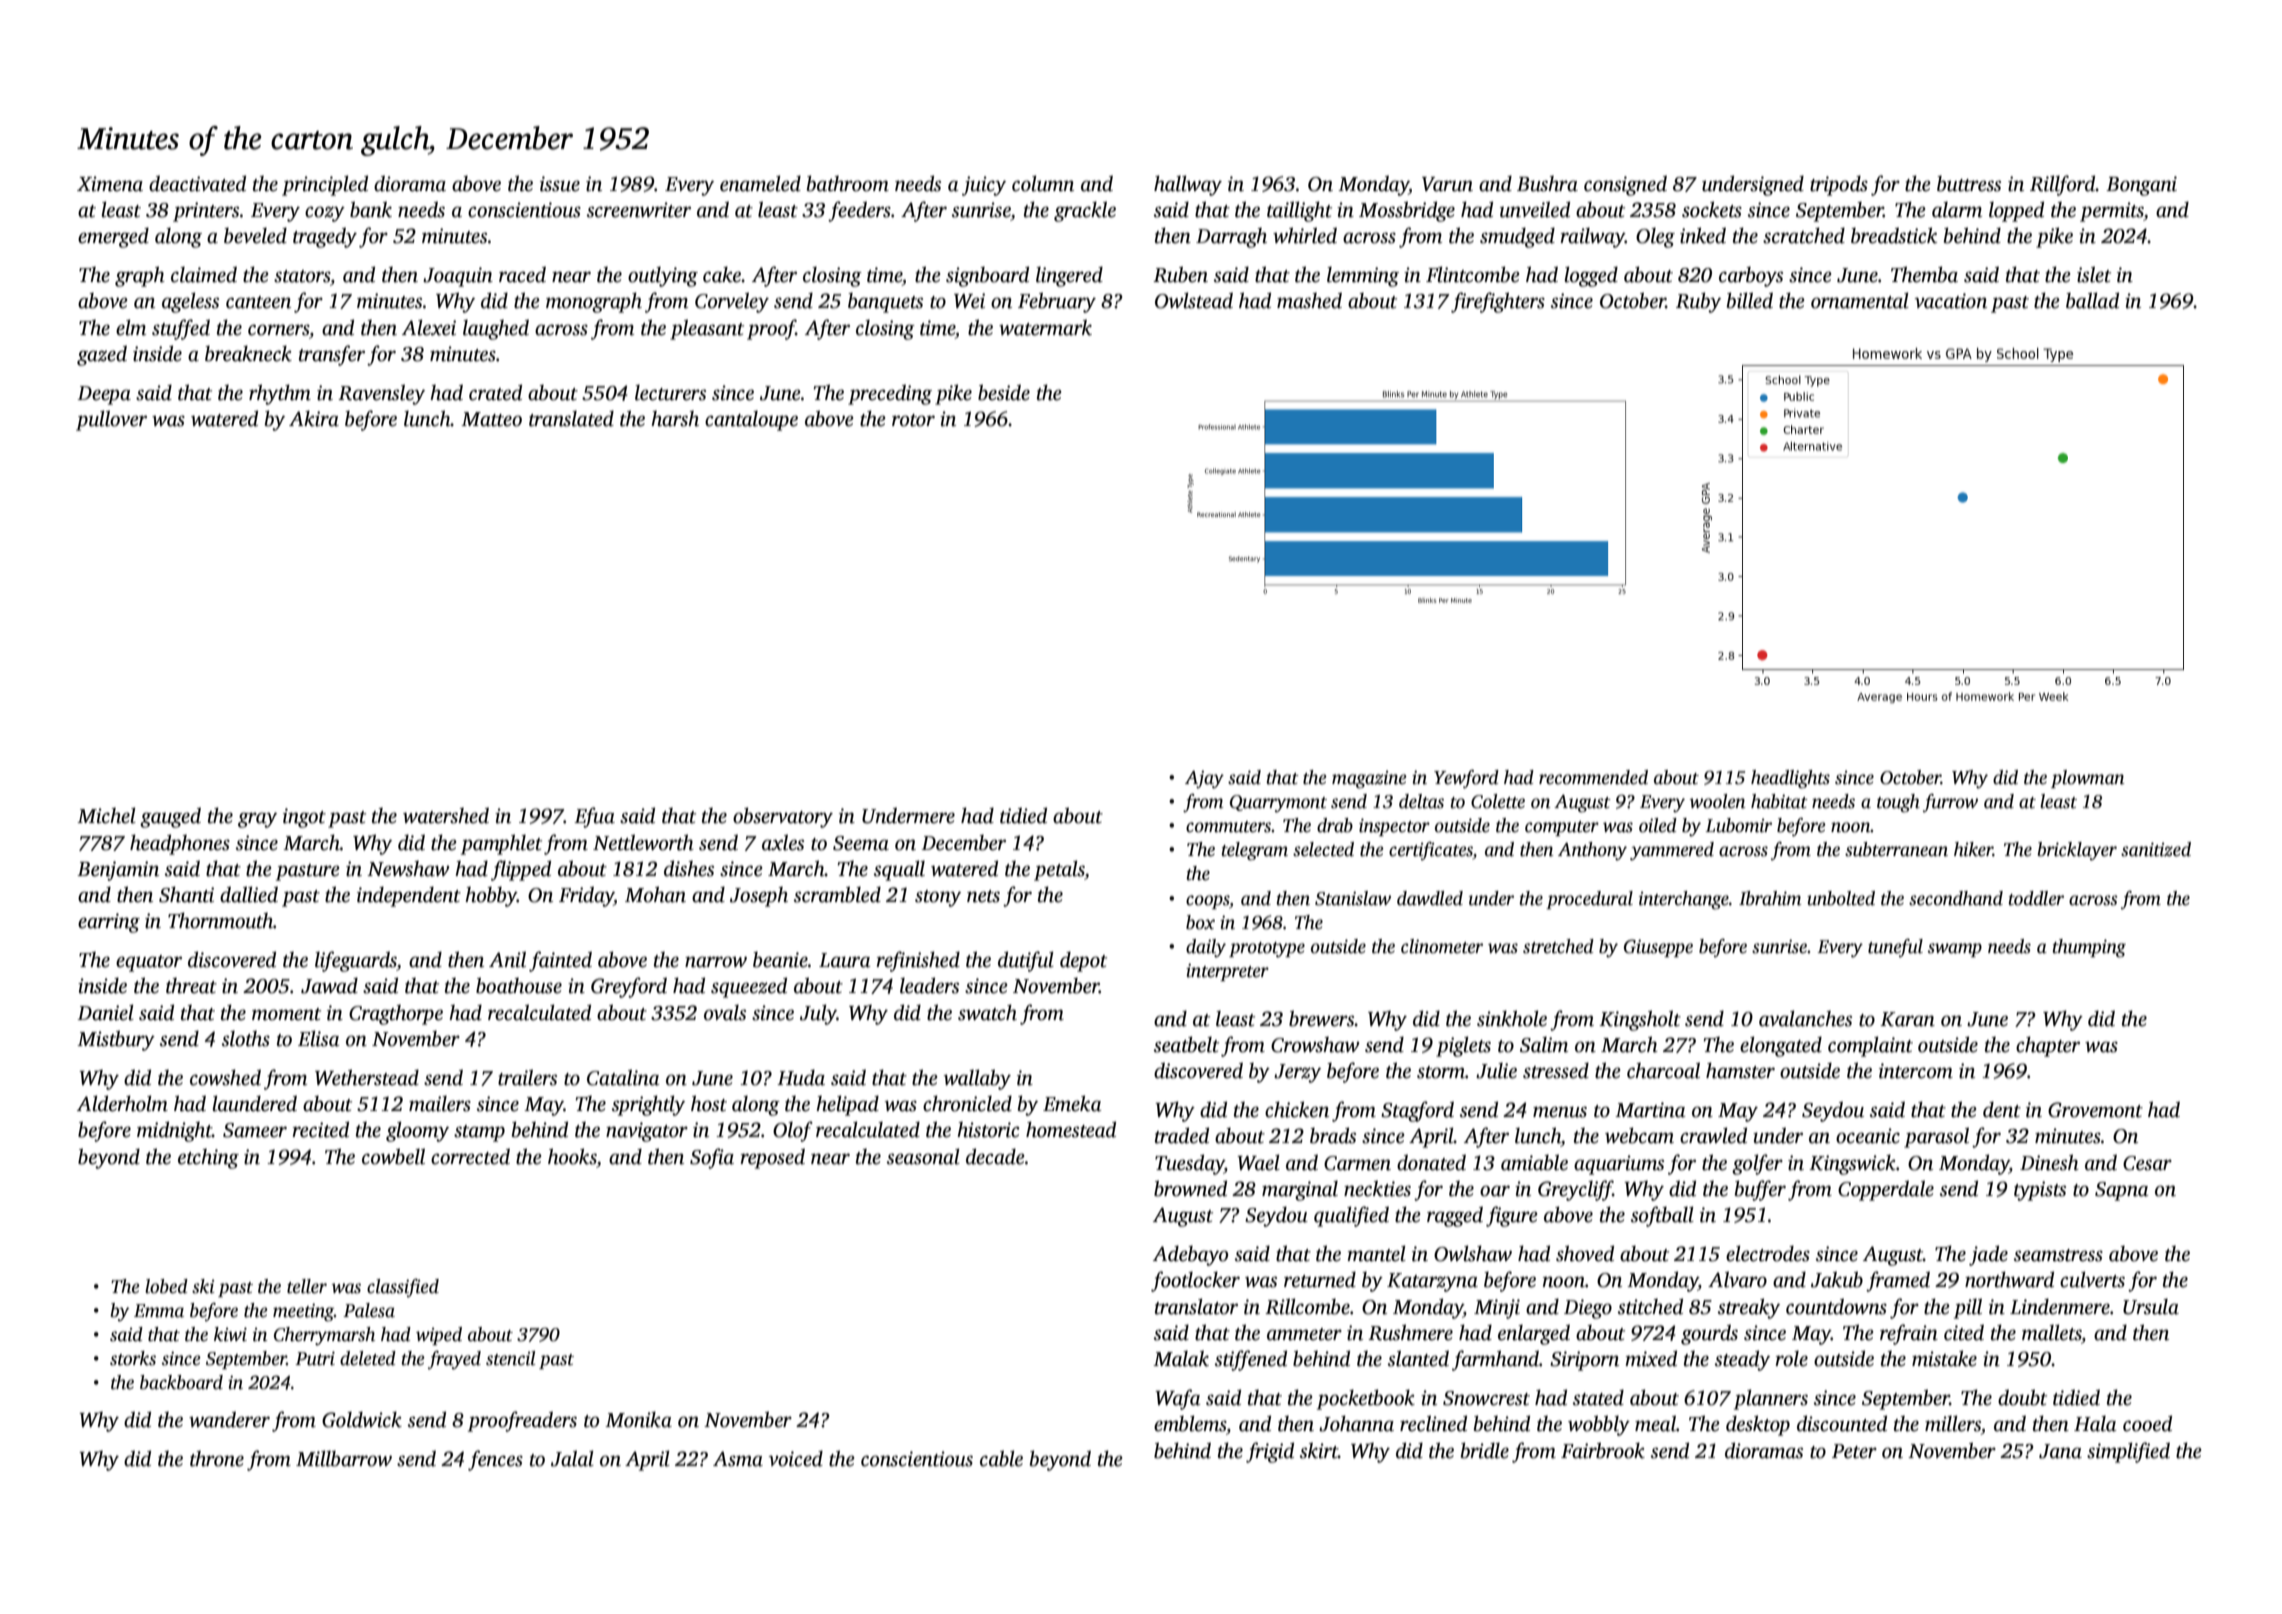 The image size is (2282, 1614). Describe the element at coordinates (560, 184) in the document. I see `issue` at that location.
